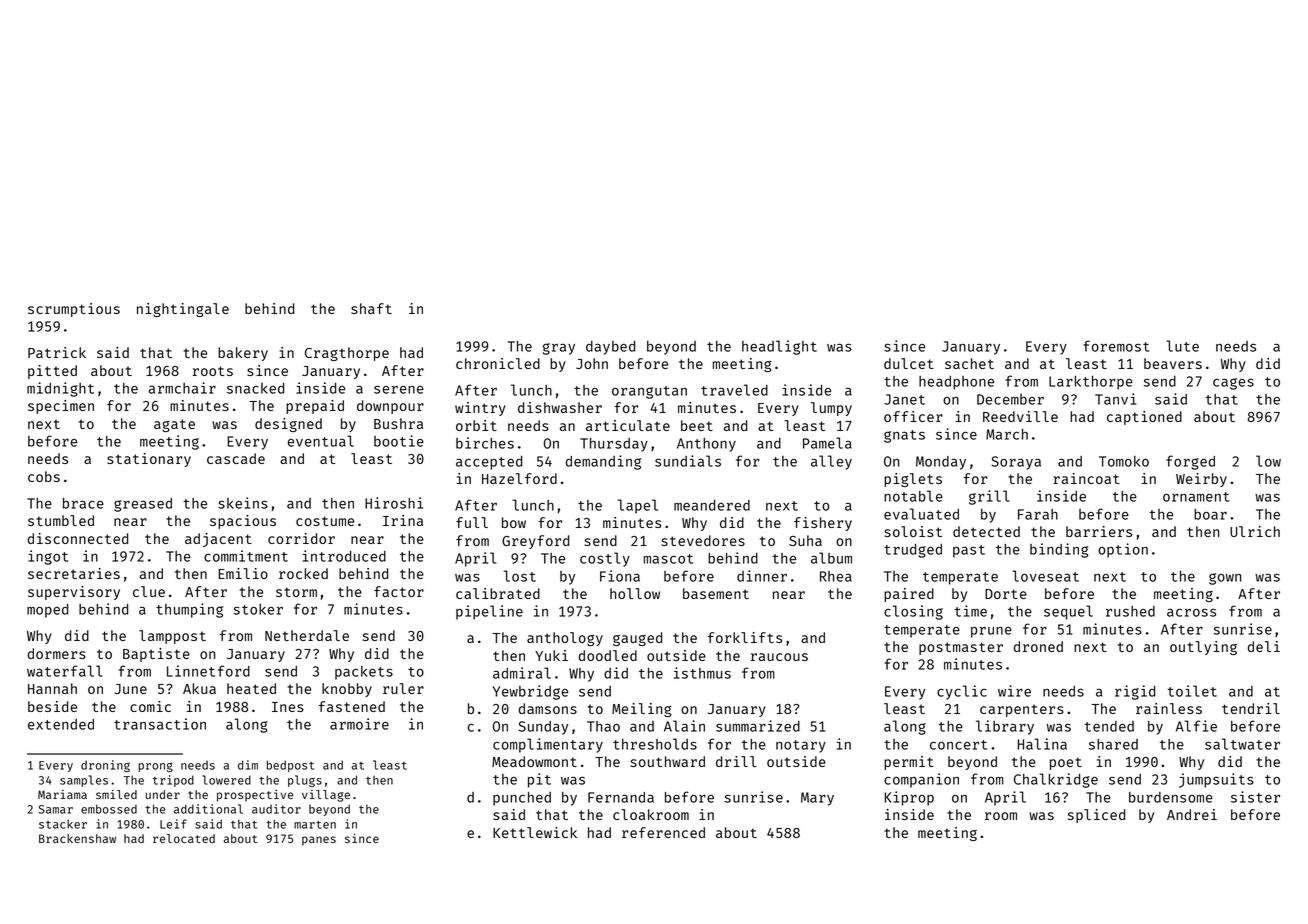 This page has width=1308, height=924. Describe the element at coordinates (184, 838) in the page. I see `relocated` at that location.
